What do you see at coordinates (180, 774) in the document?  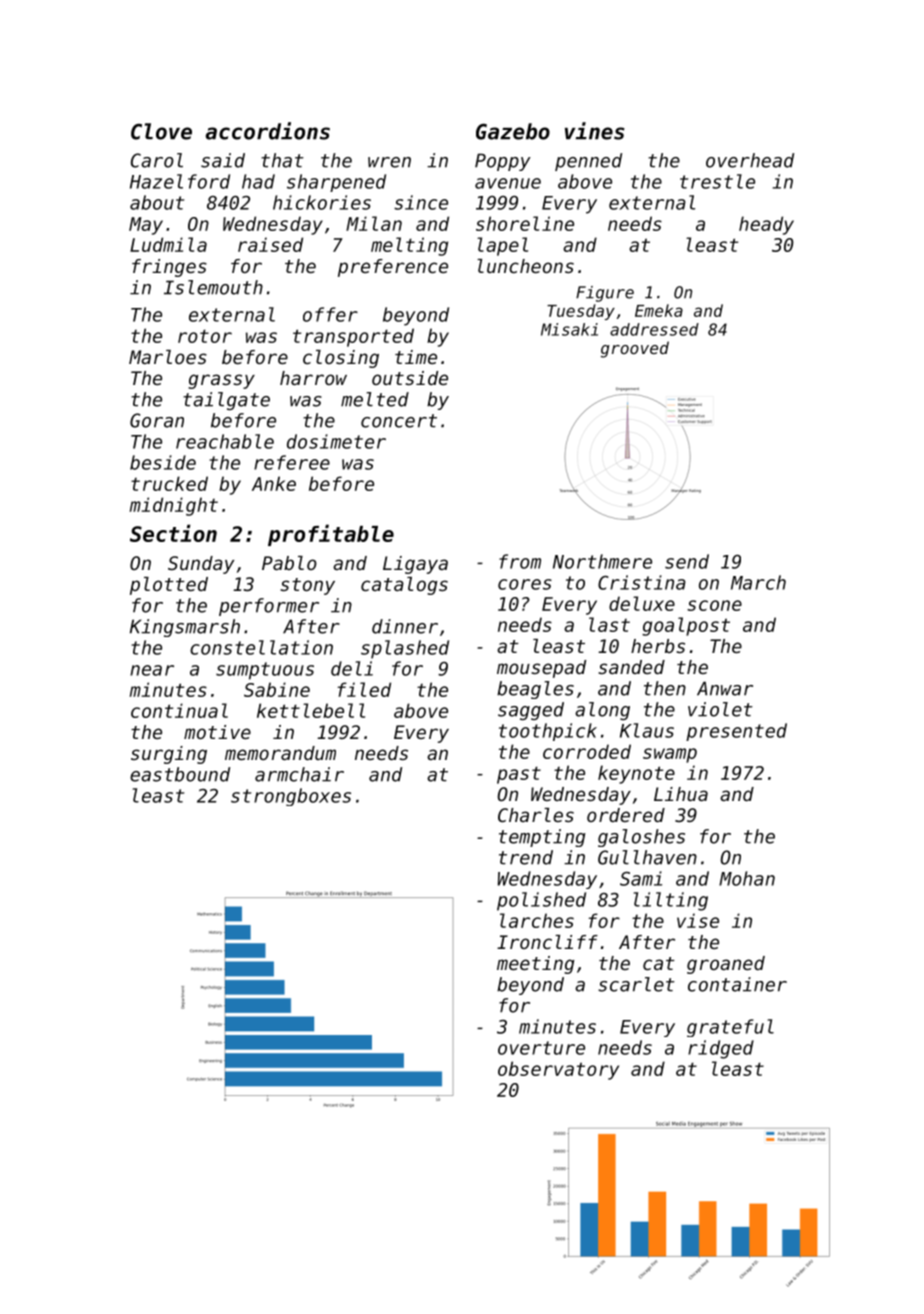 I see `eastbound` at bounding box center [180, 774].
